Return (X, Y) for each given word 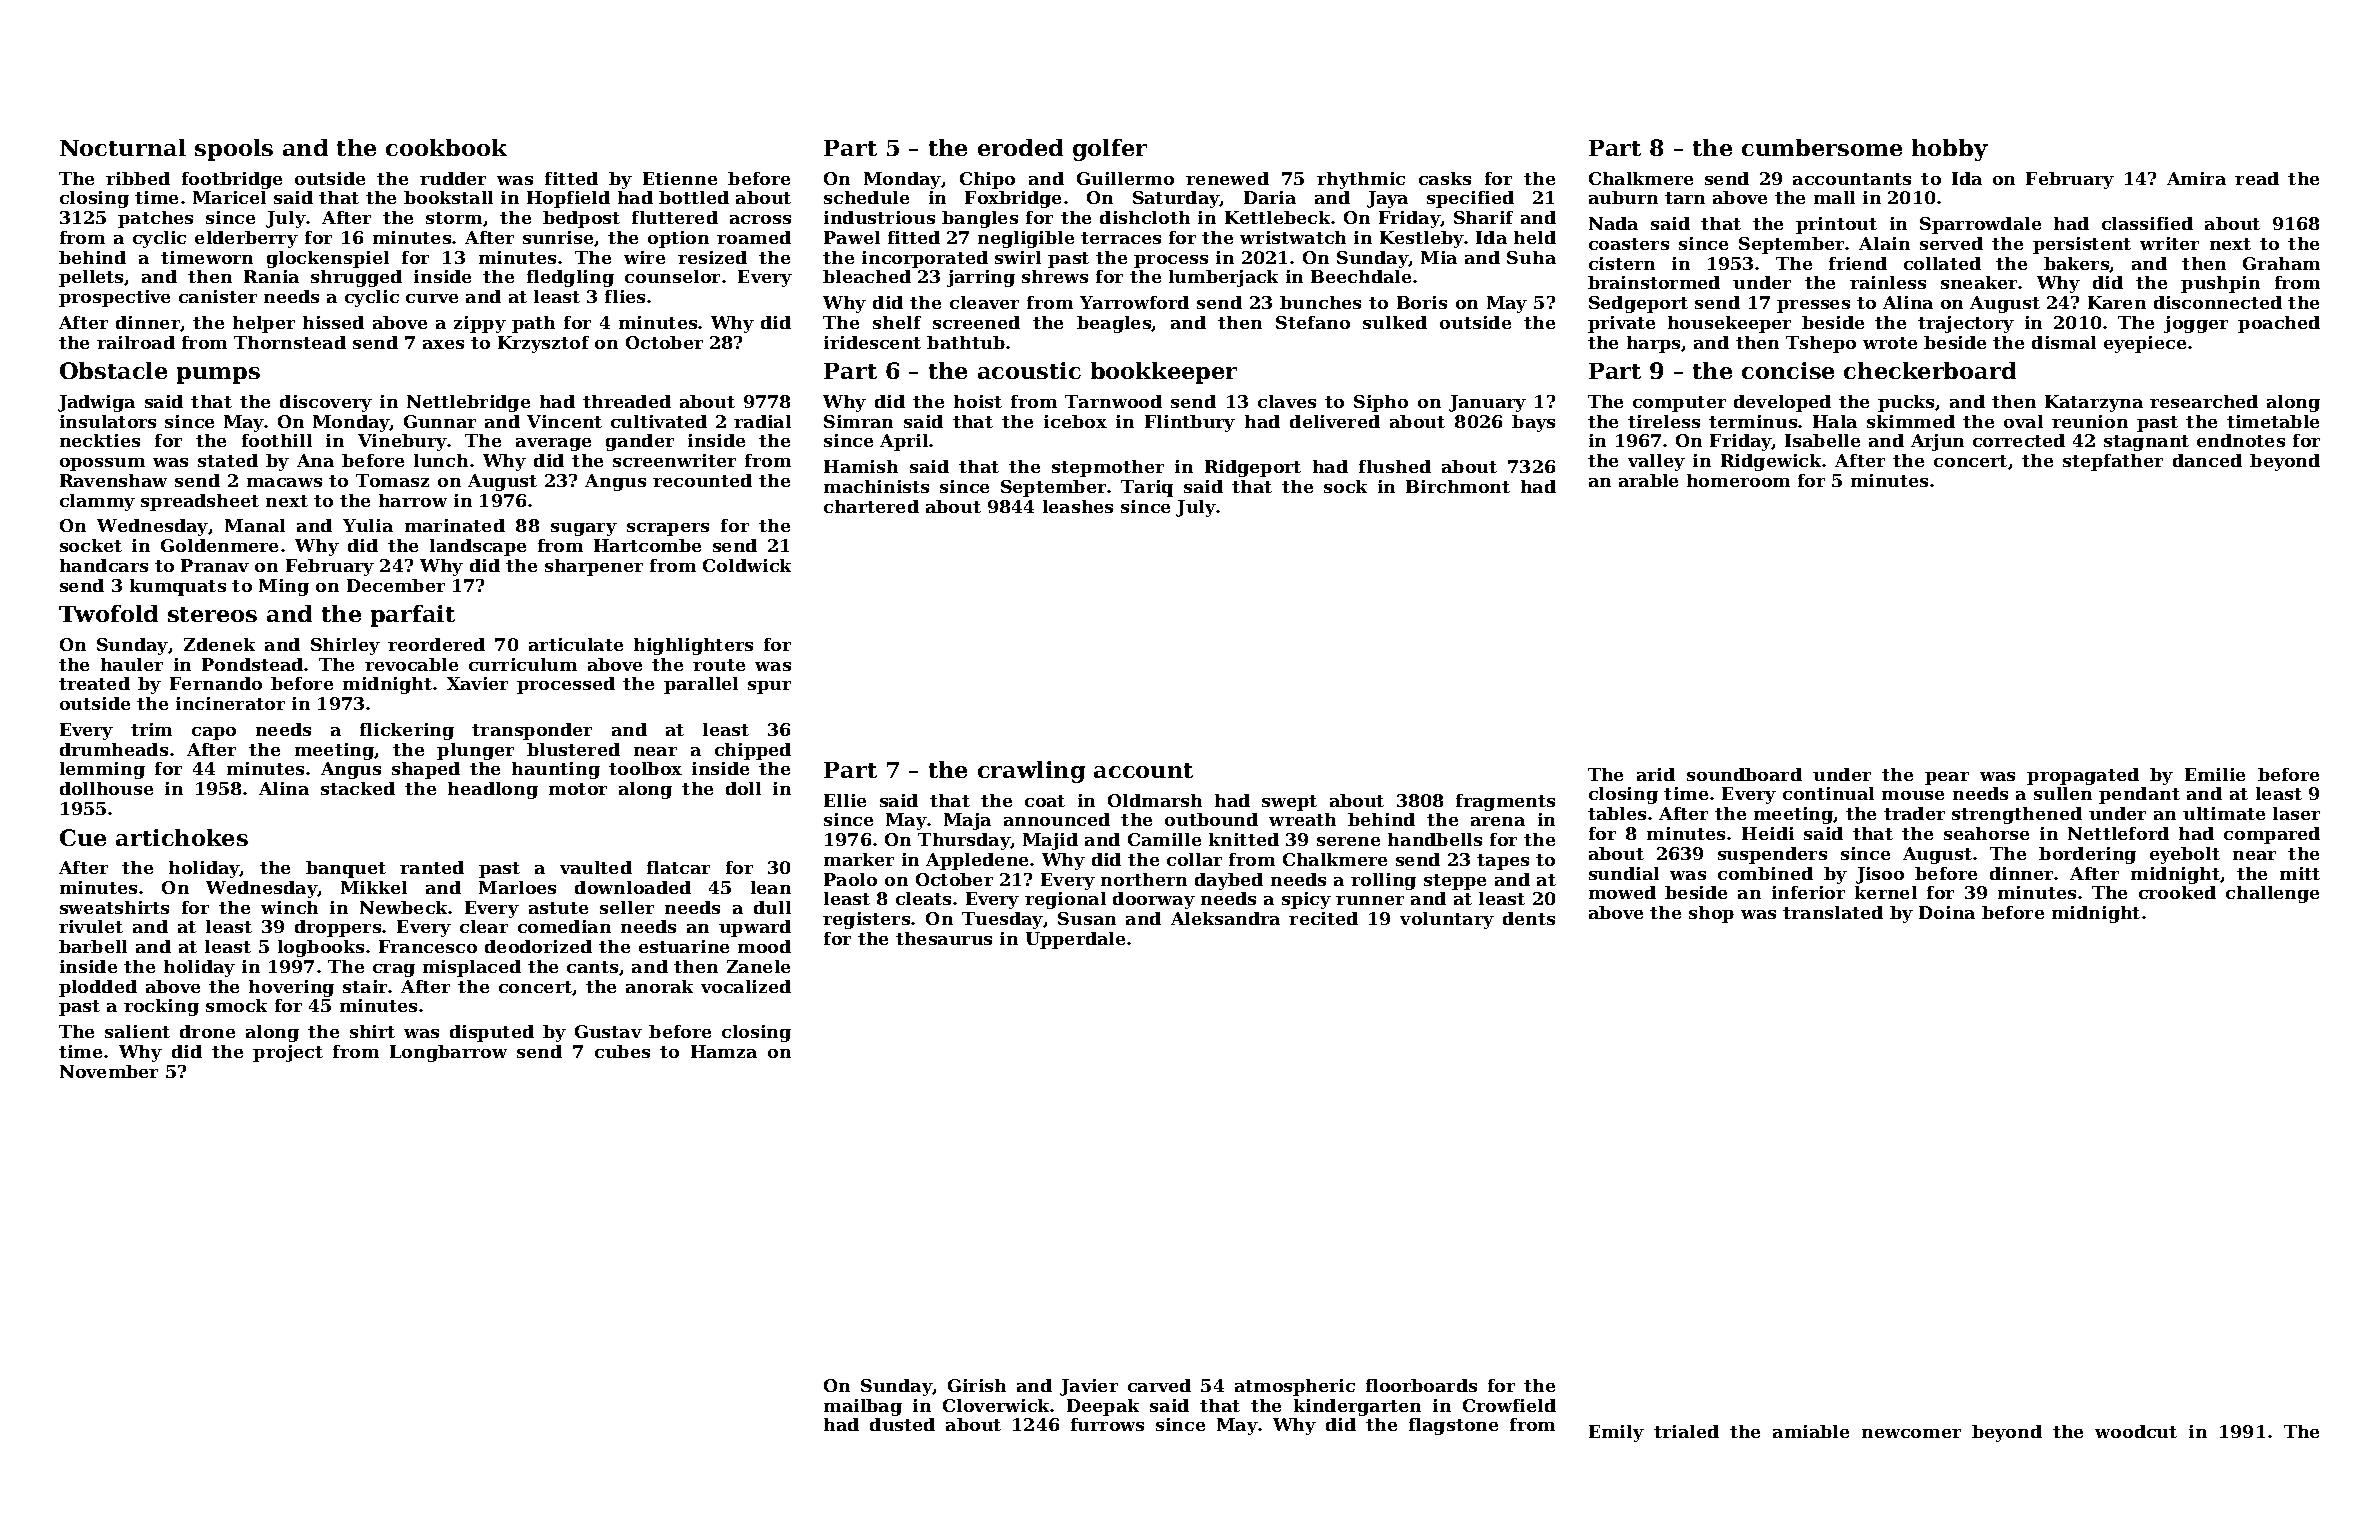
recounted (702, 480)
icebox (1075, 421)
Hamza (724, 1051)
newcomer (1911, 1433)
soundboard (1744, 774)
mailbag (863, 1407)
